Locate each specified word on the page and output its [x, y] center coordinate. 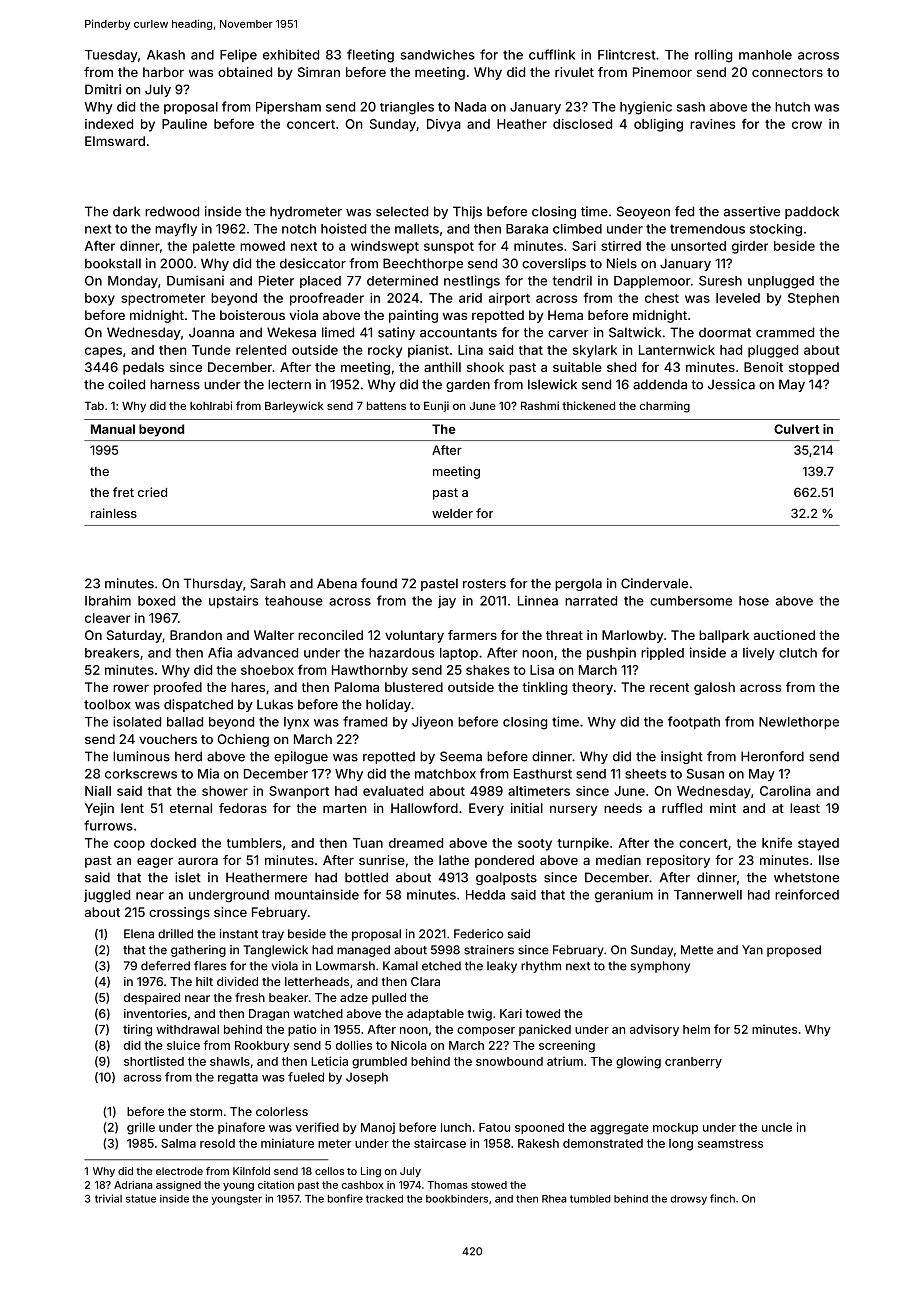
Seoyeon [643, 212]
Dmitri [103, 89]
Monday [133, 282]
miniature [287, 1143]
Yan [752, 950]
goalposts [506, 878]
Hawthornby [370, 671]
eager [155, 862]
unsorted [698, 246]
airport [509, 299]
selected [402, 211]
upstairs [233, 601]
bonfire [345, 1198]
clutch [798, 653]
